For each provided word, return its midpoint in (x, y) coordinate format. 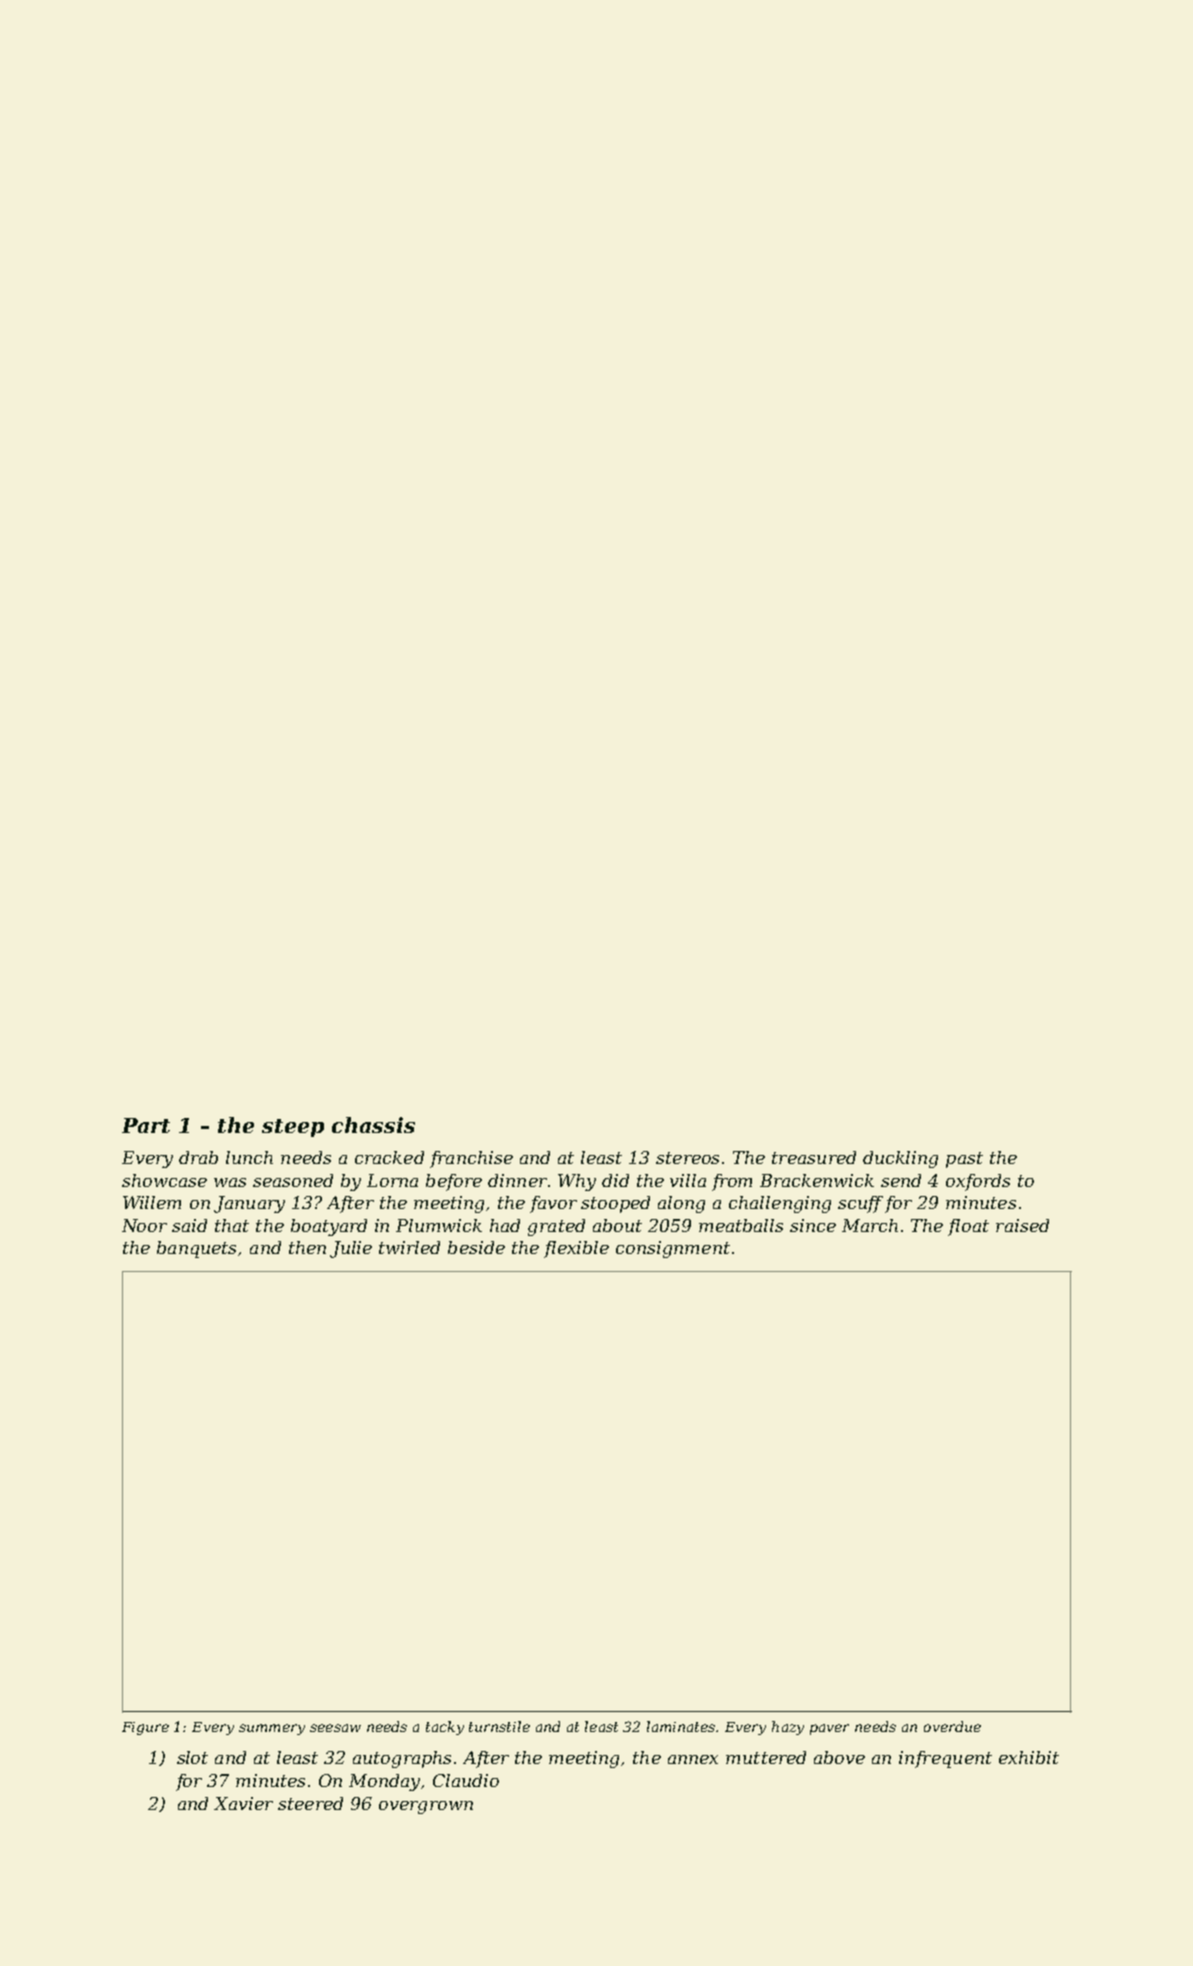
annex (693, 1759)
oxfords (978, 1182)
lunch (249, 1157)
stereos (687, 1158)
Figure (145, 1728)
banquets (196, 1249)
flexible (576, 1249)
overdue (952, 1726)
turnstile (499, 1726)
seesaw (335, 1728)
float (968, 1227)
